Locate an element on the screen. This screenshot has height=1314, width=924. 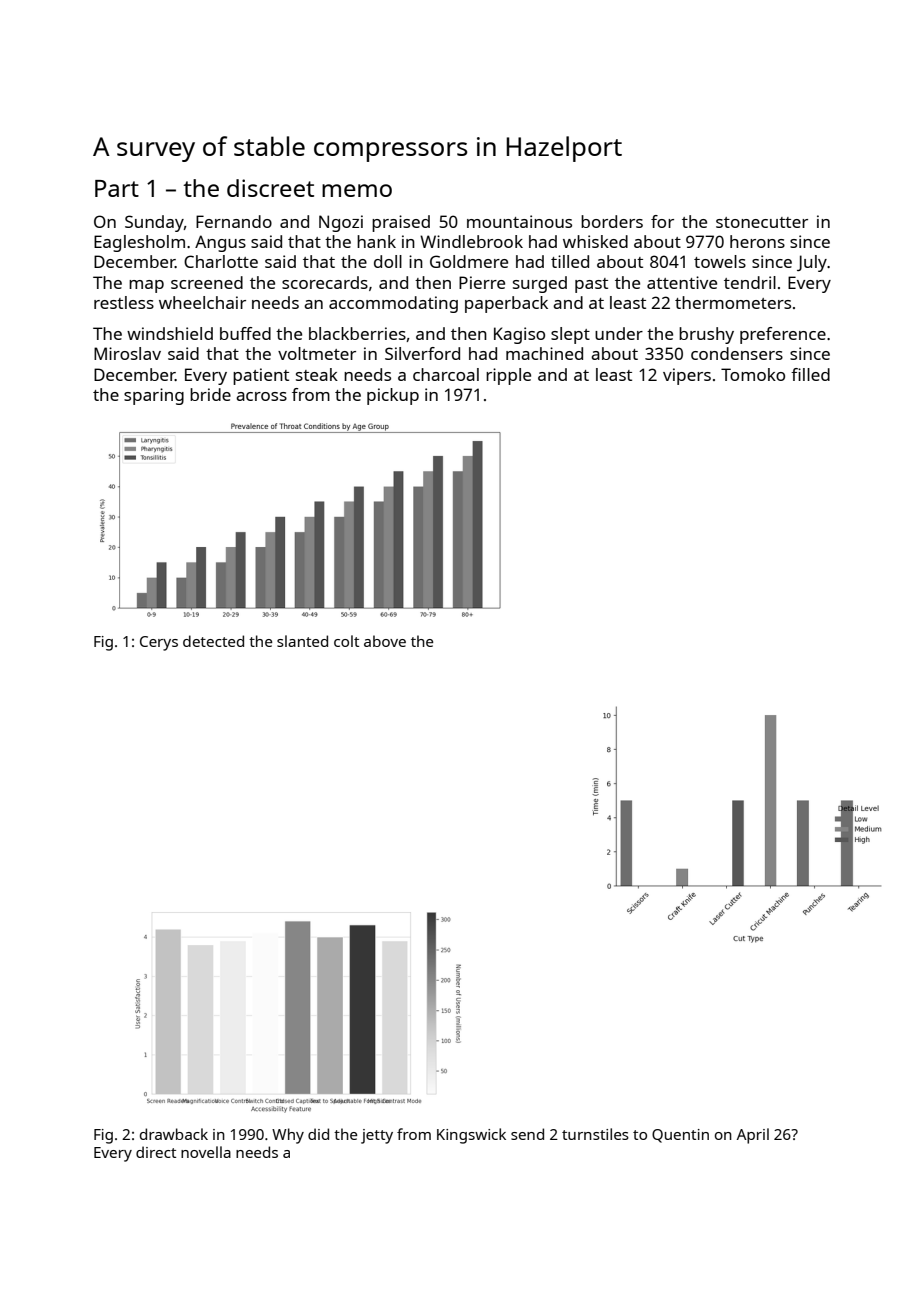
herons is located at coordinates (757, 241).
